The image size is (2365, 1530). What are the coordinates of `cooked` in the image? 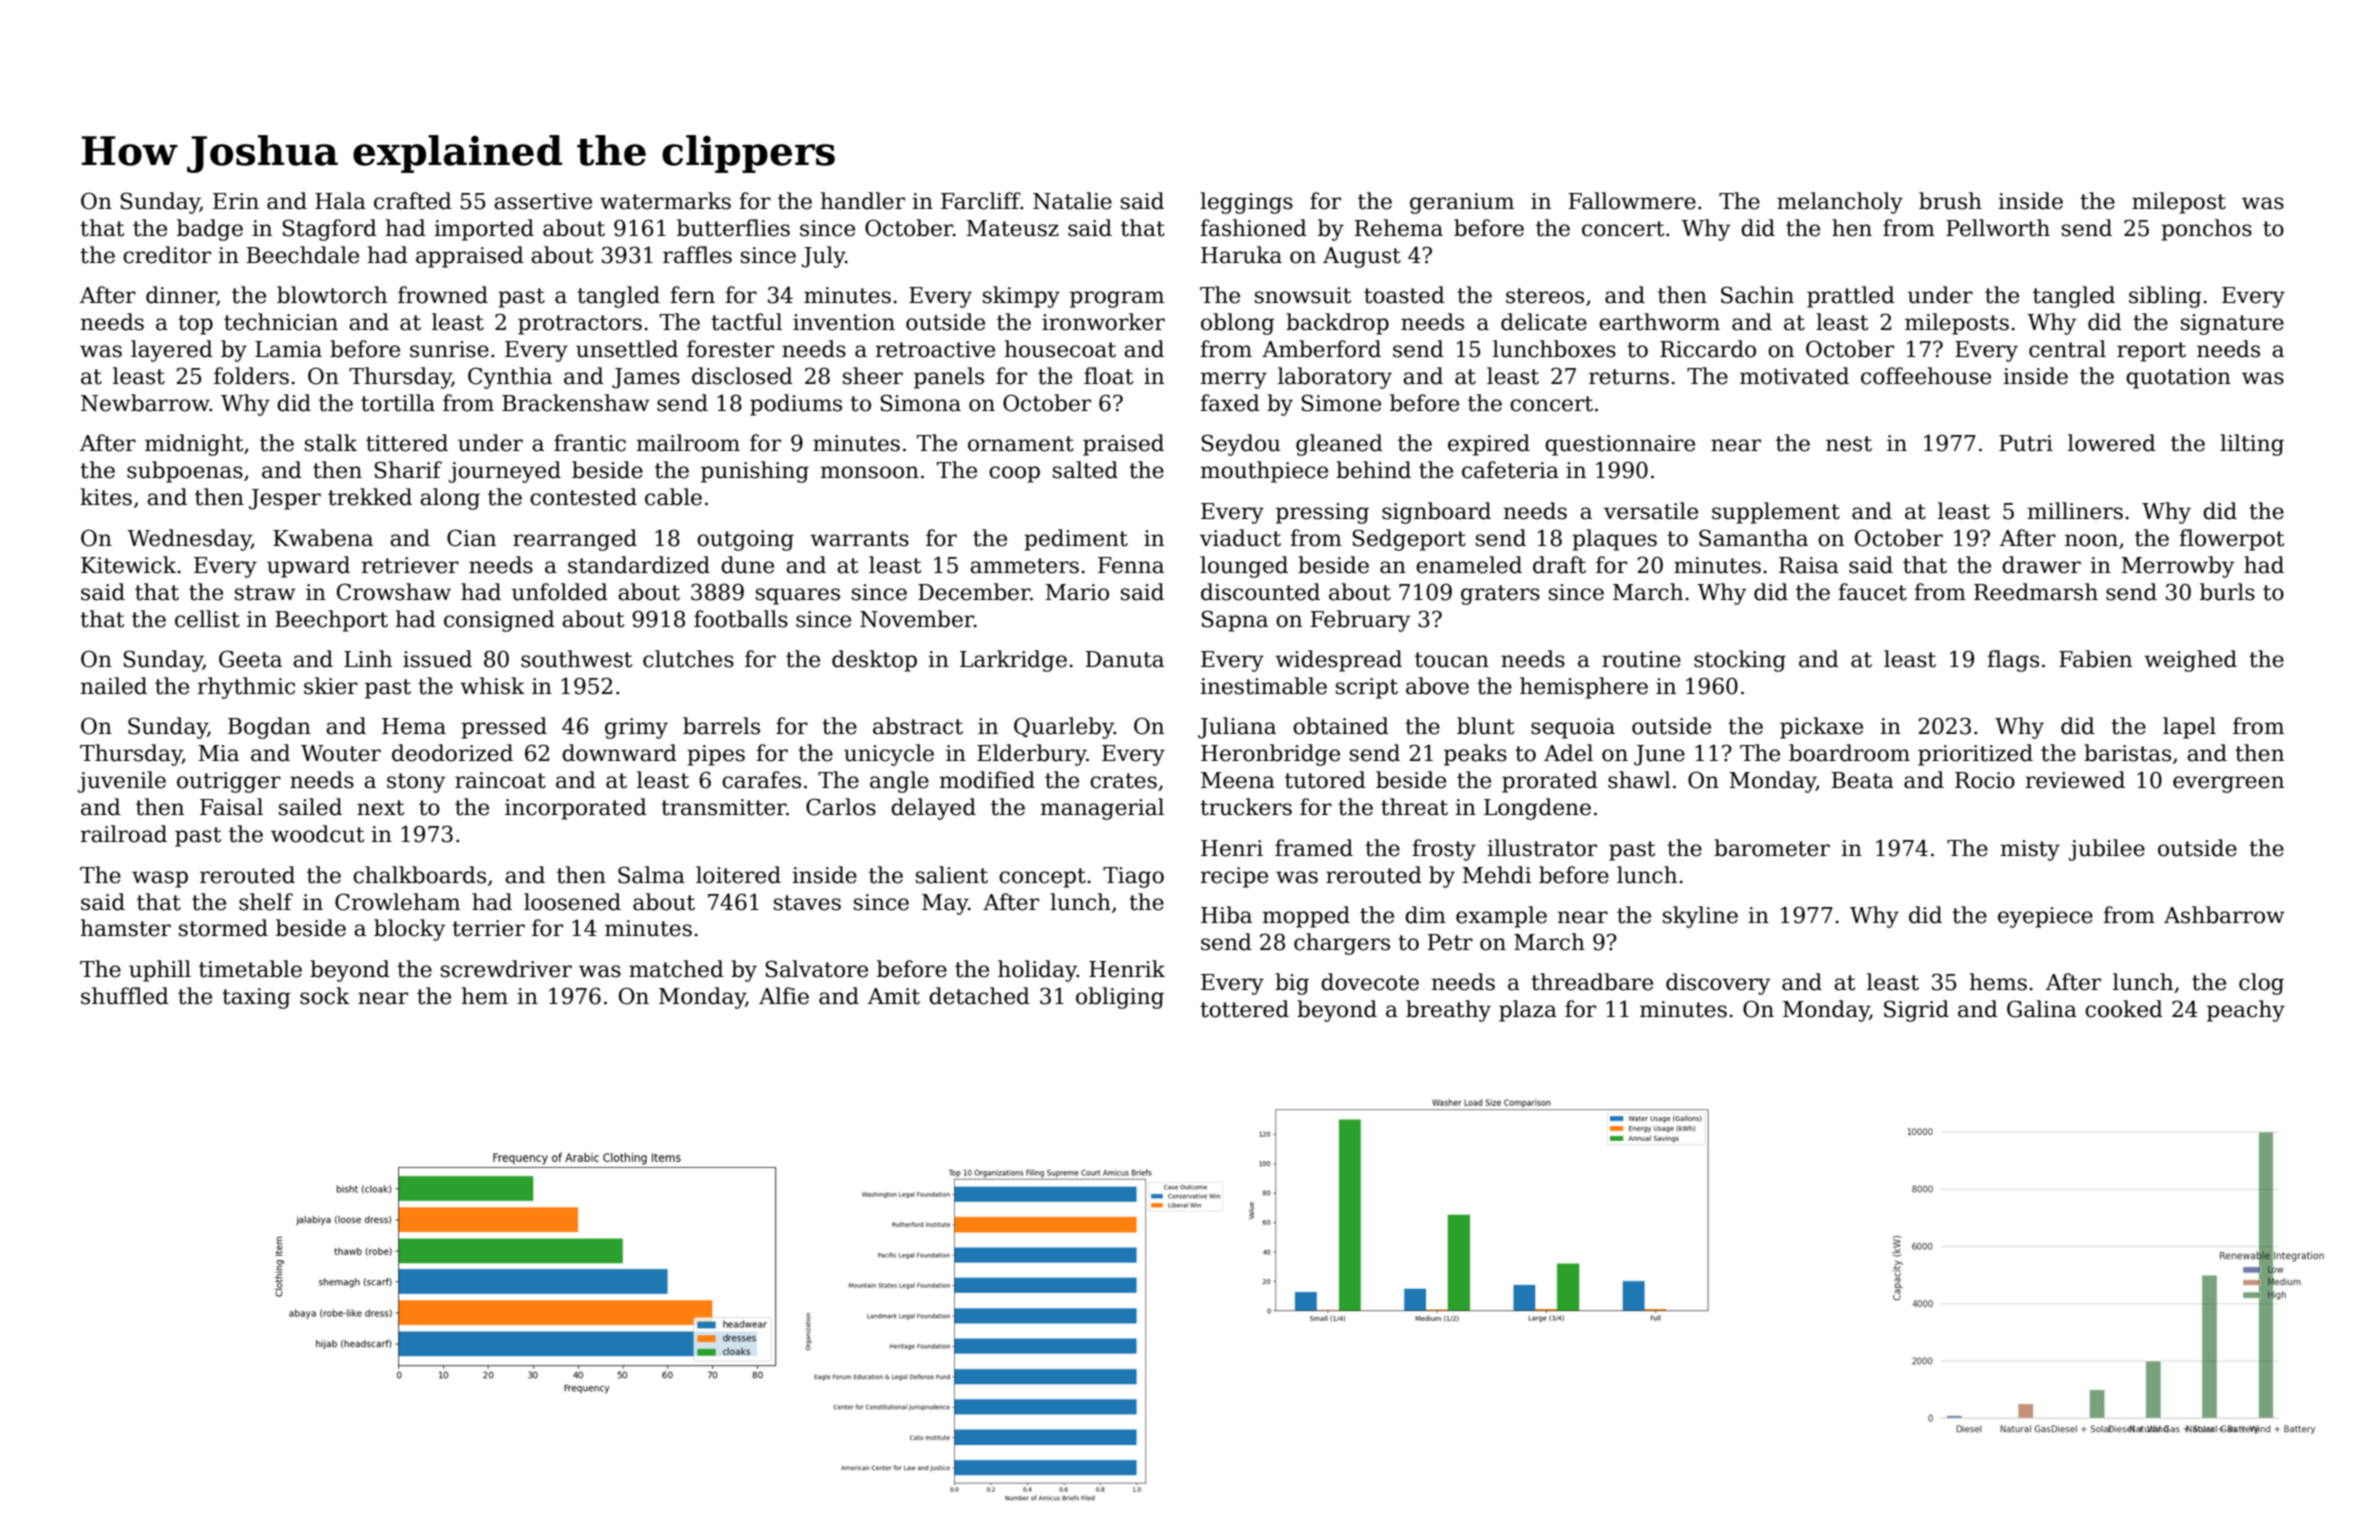 It's located at (2124, 1009).
